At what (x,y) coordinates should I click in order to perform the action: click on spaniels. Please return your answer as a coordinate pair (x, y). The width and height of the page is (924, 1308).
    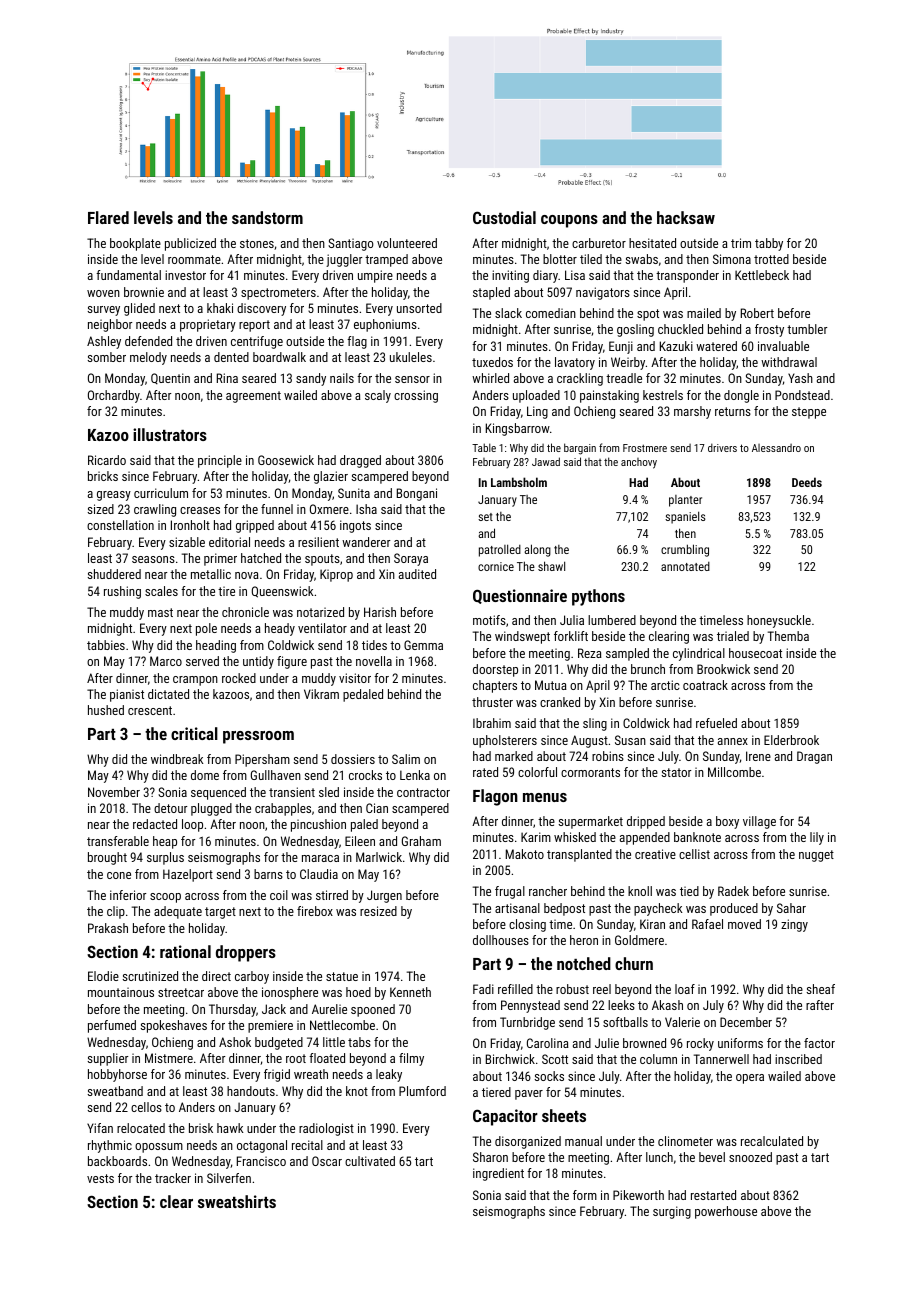
    Looking at the image, I should click on (685, 517).
